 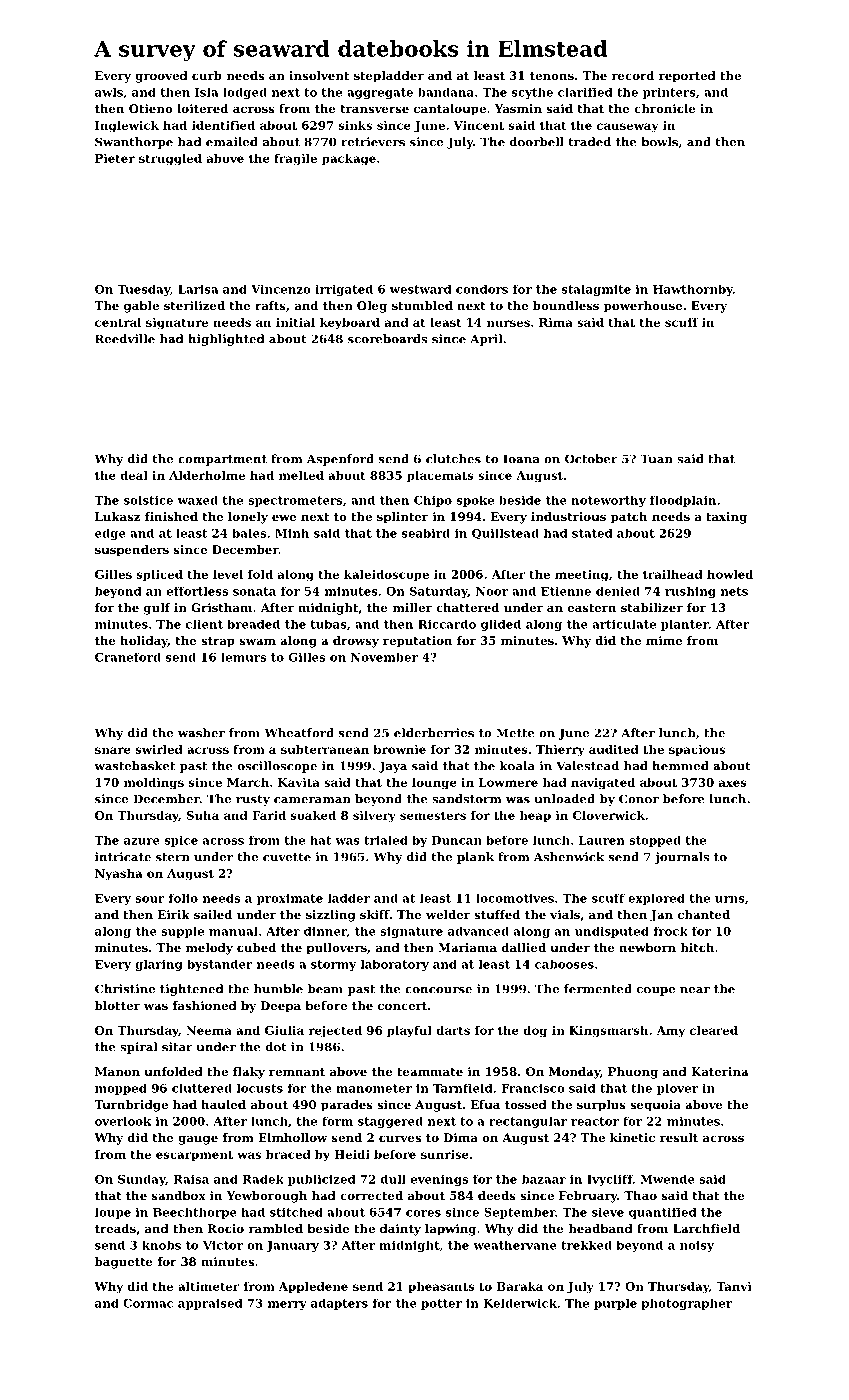 I want to click on Saturday, so click(x=439, y=592).
